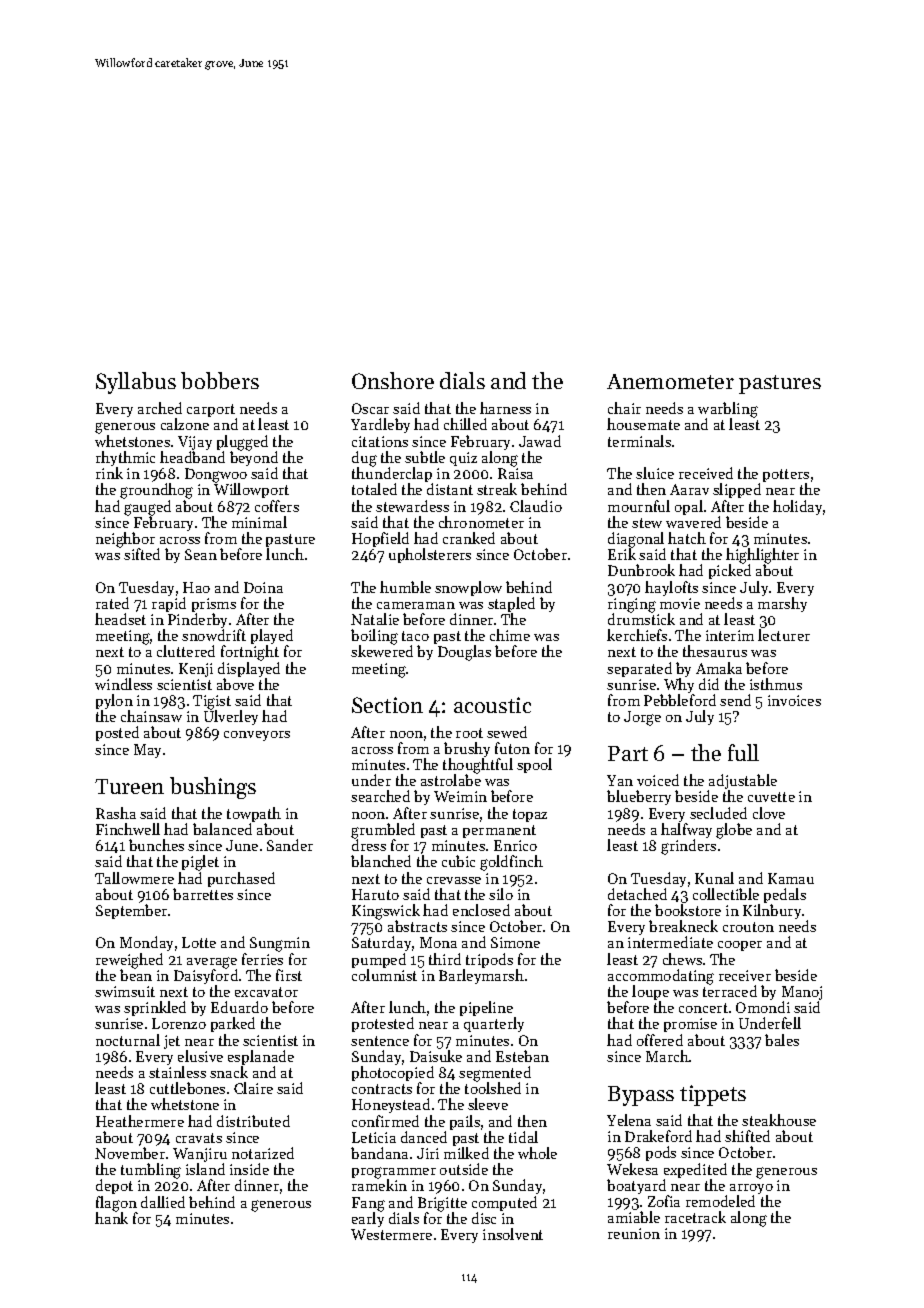  I want to click on bales, so click(782, 1040).
